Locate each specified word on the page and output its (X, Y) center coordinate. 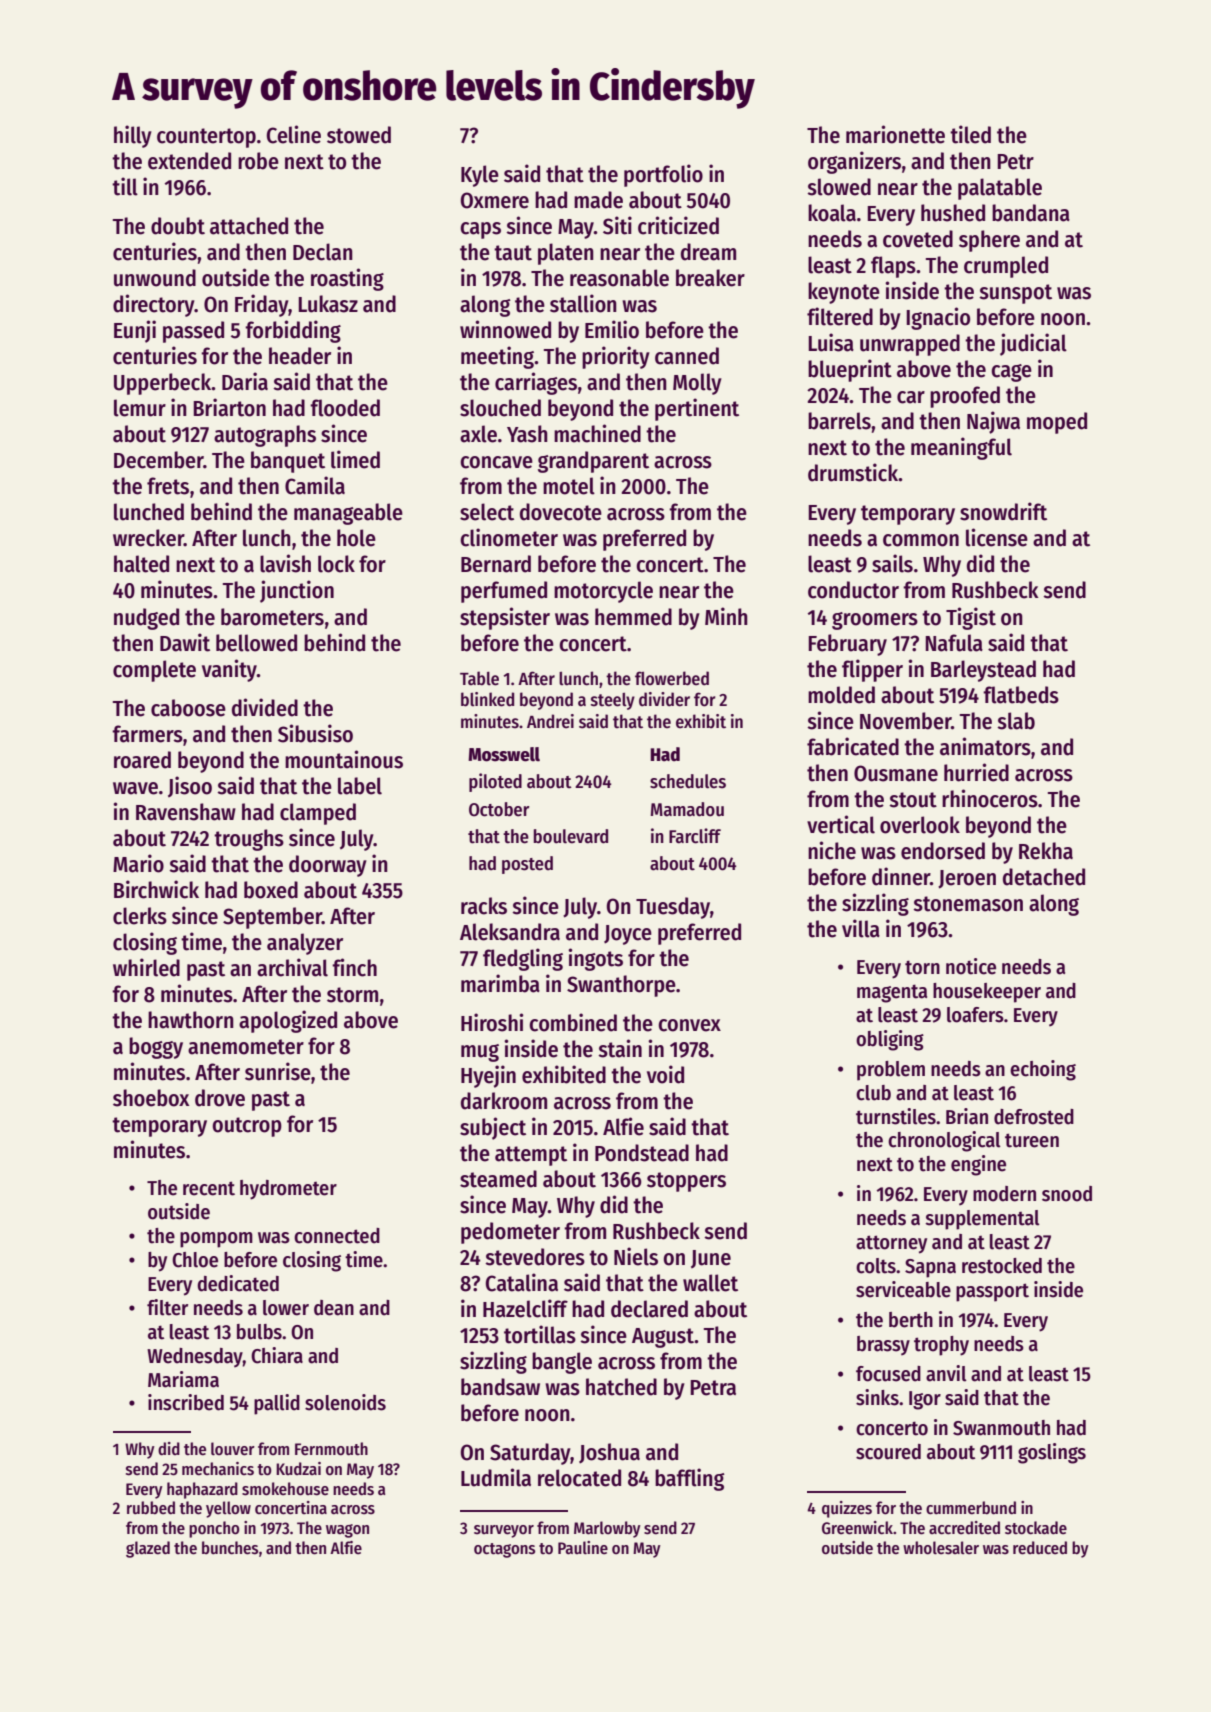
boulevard (571, 836)
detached (1044, 877)
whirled (146, 967)
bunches (230, 1548)
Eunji (135, 331)
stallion (583, 303)
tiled (970, 134)
